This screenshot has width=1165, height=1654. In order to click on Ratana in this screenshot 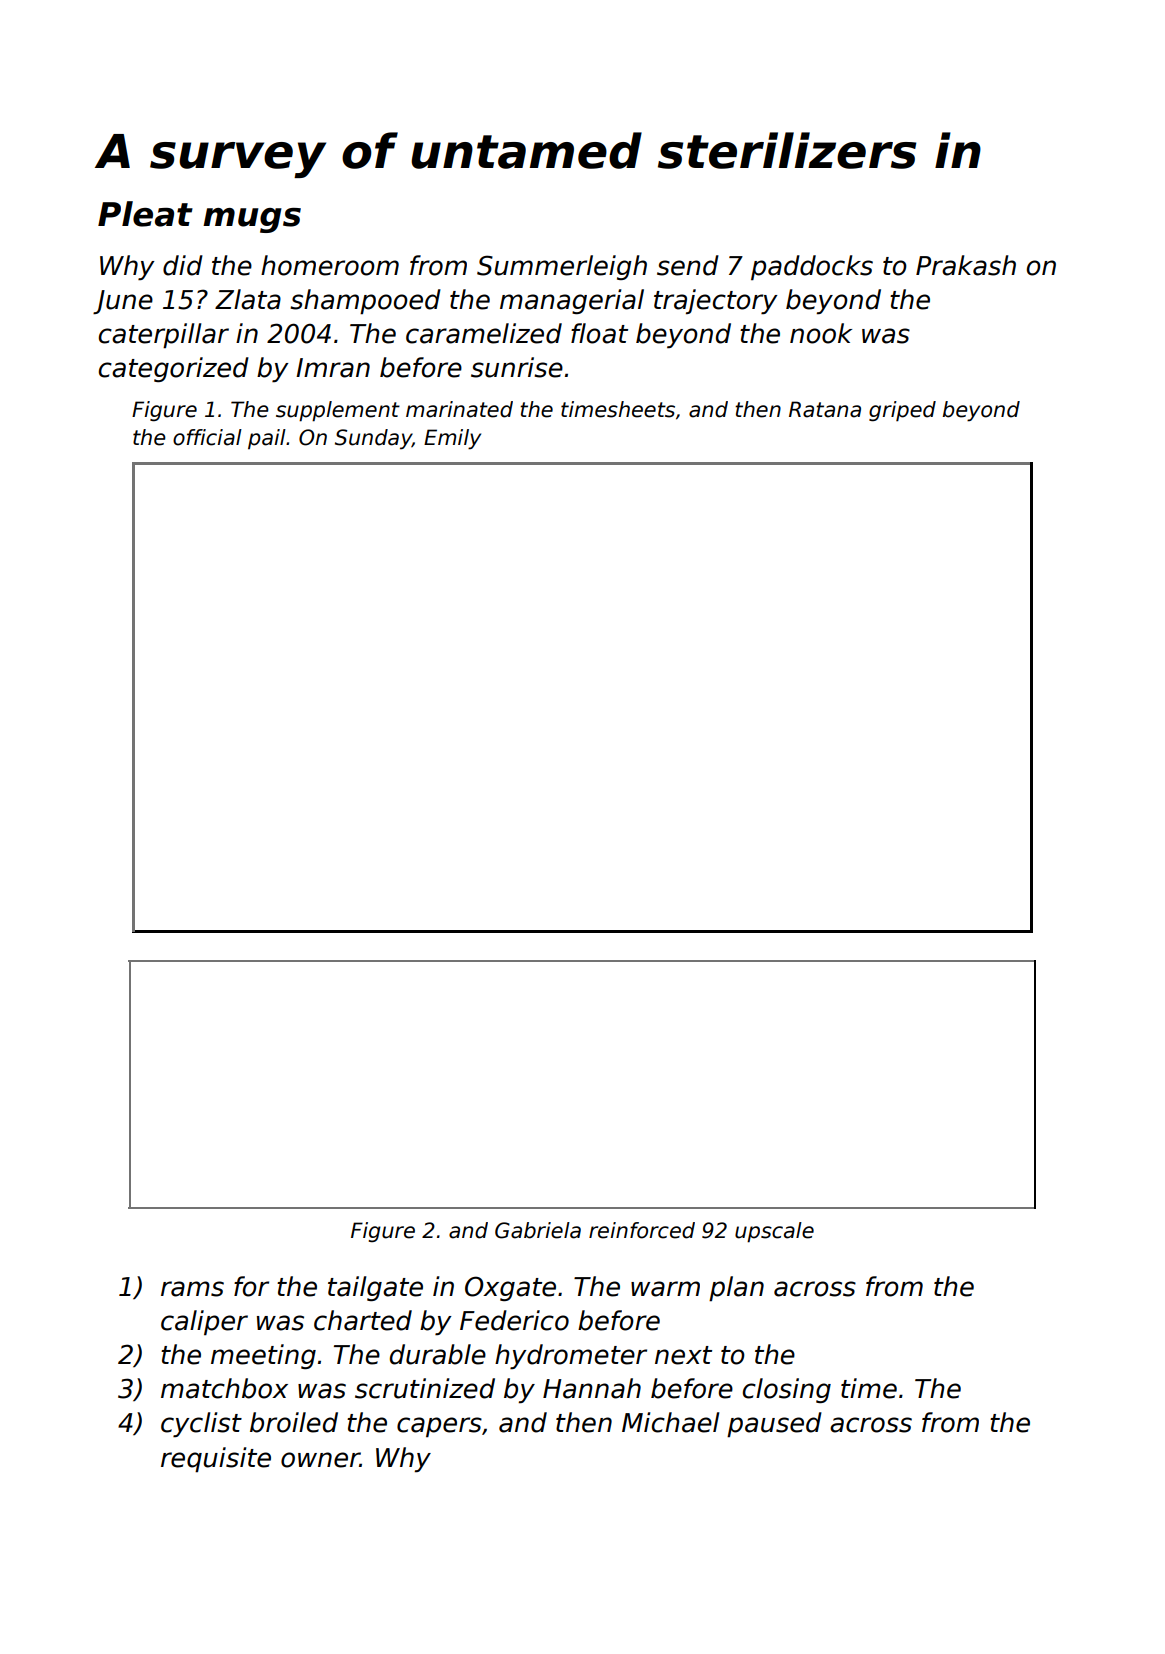, I will do `click(825, 409)`.
